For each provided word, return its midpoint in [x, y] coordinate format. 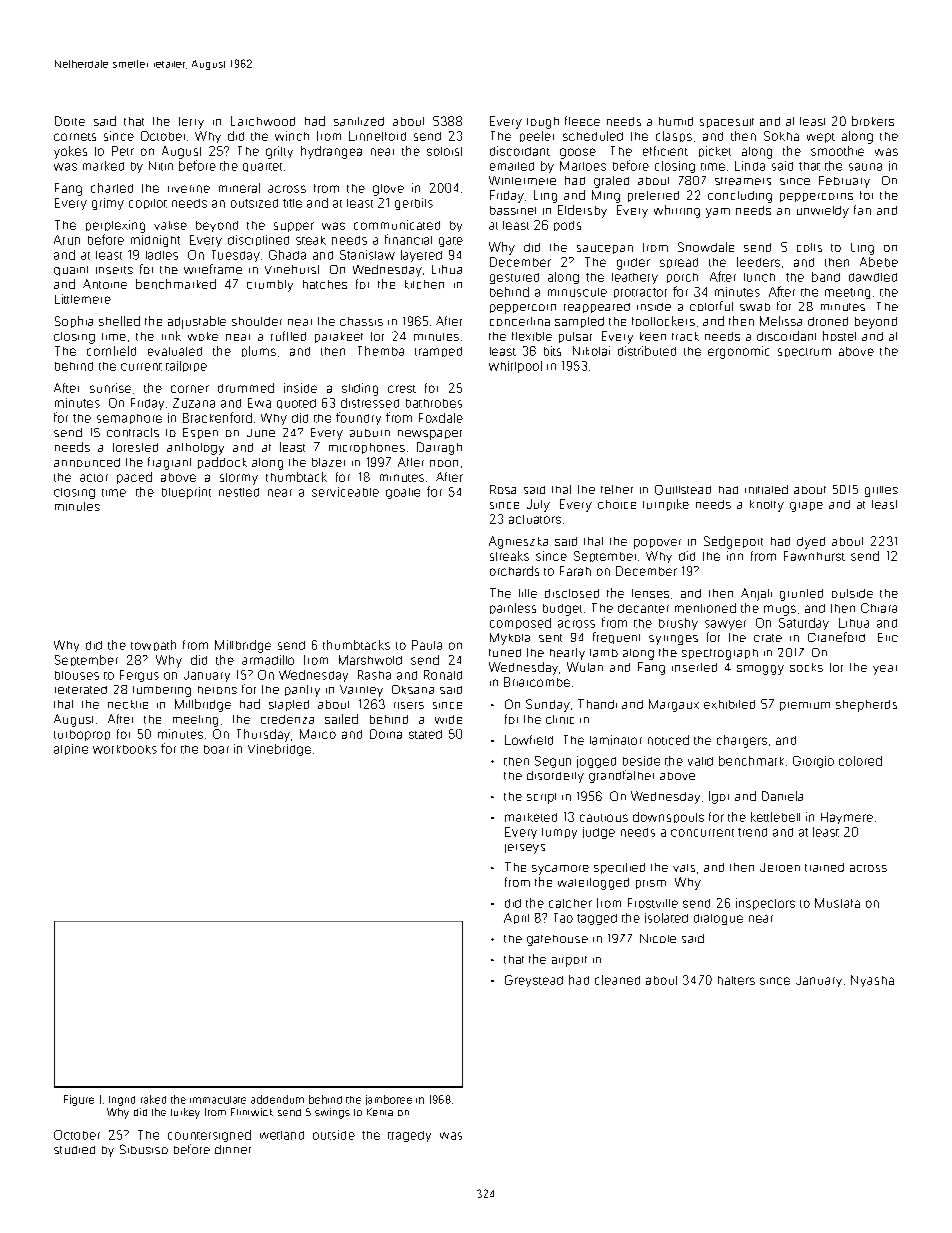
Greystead [534, 981]
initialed [766, 489]
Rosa [503, 489]
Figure [79, 1100]
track [685, 336]
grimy [108, 204]
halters [736, 980]
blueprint [186, 493]
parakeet [339, 337]
